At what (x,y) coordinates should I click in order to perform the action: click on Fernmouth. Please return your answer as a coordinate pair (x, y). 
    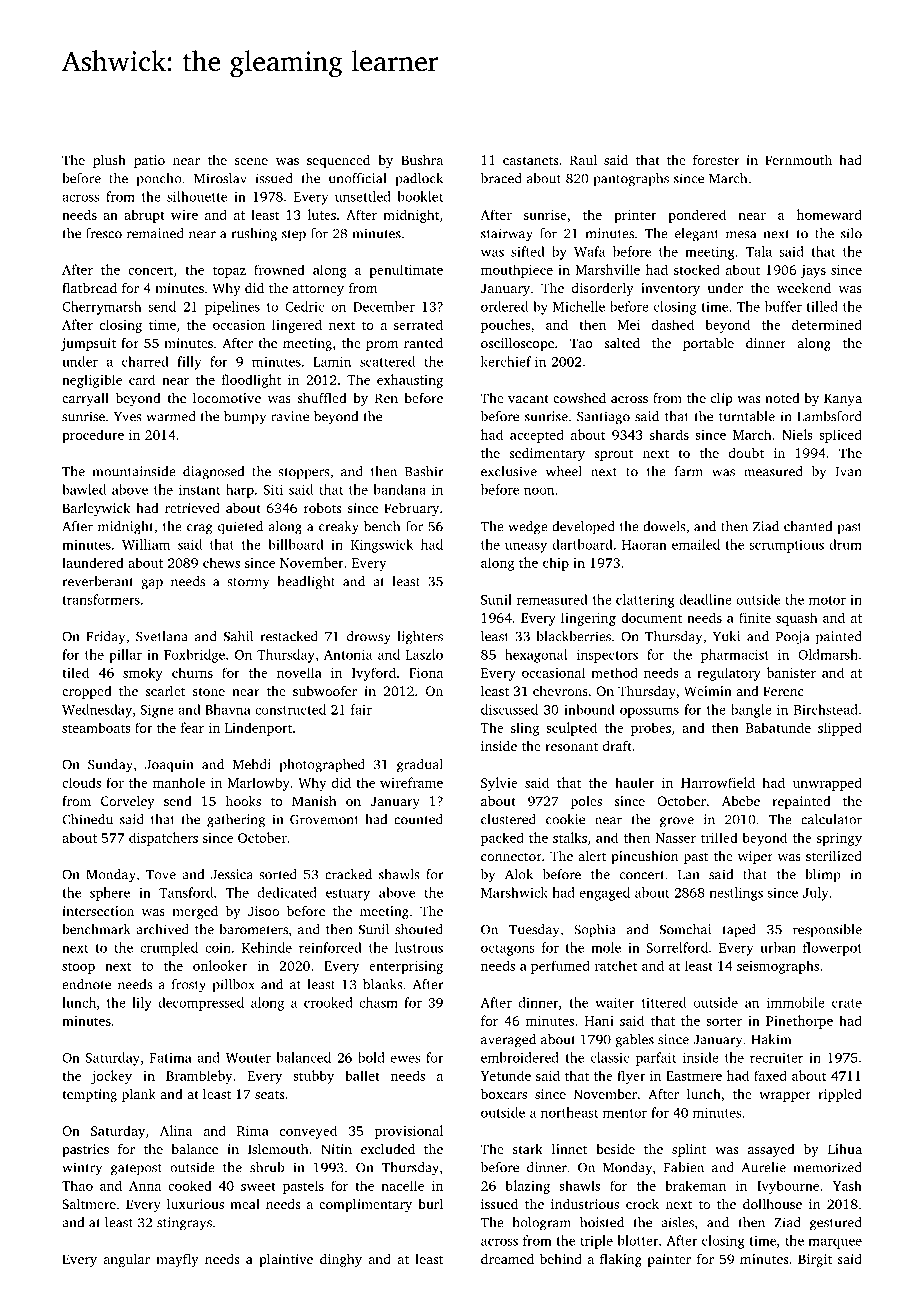
    Looking at the image, I should click on (798, 159).
